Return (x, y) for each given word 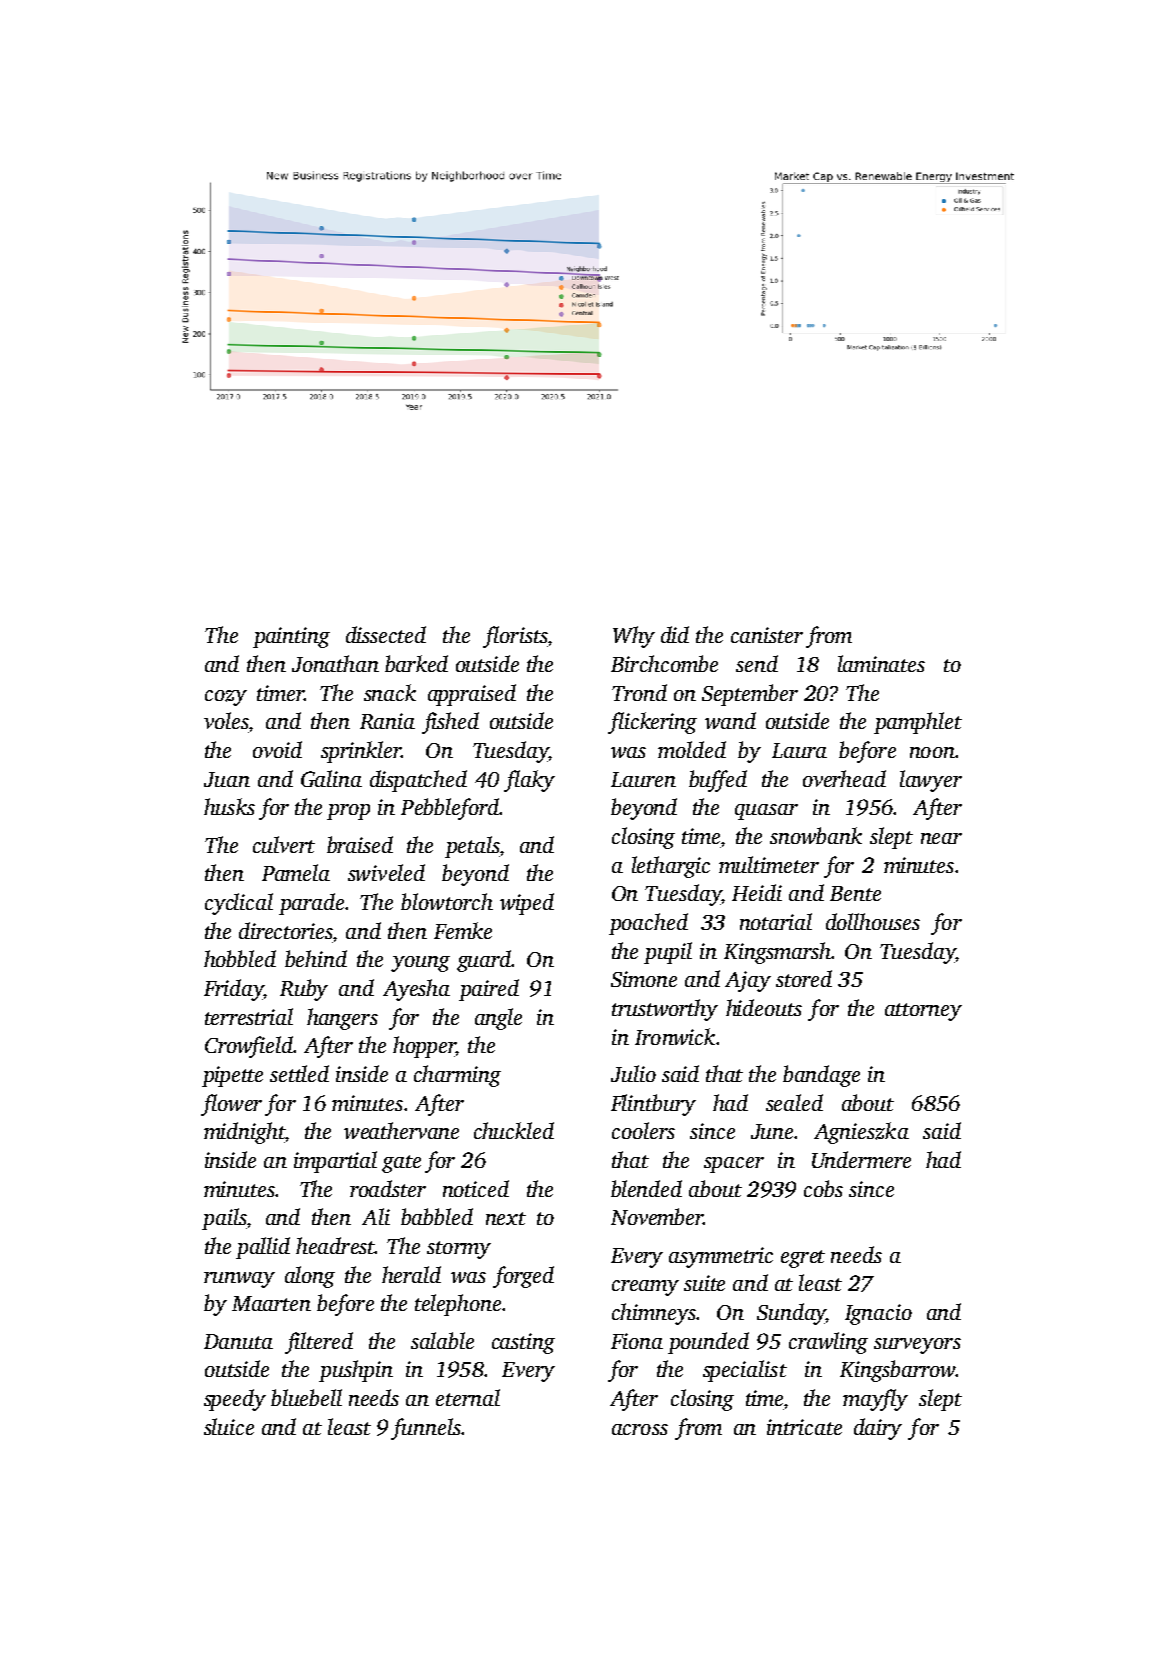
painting (291, 637)
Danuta (238, 1341)
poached (648, 924)
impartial (335, 1162)
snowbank (816, 835)
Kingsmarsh (777, 953)
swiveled (386, 872)
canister (767, 635)
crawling (828, 1343)
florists (515, 637)
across (640, 1429)
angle (498, 1019)
